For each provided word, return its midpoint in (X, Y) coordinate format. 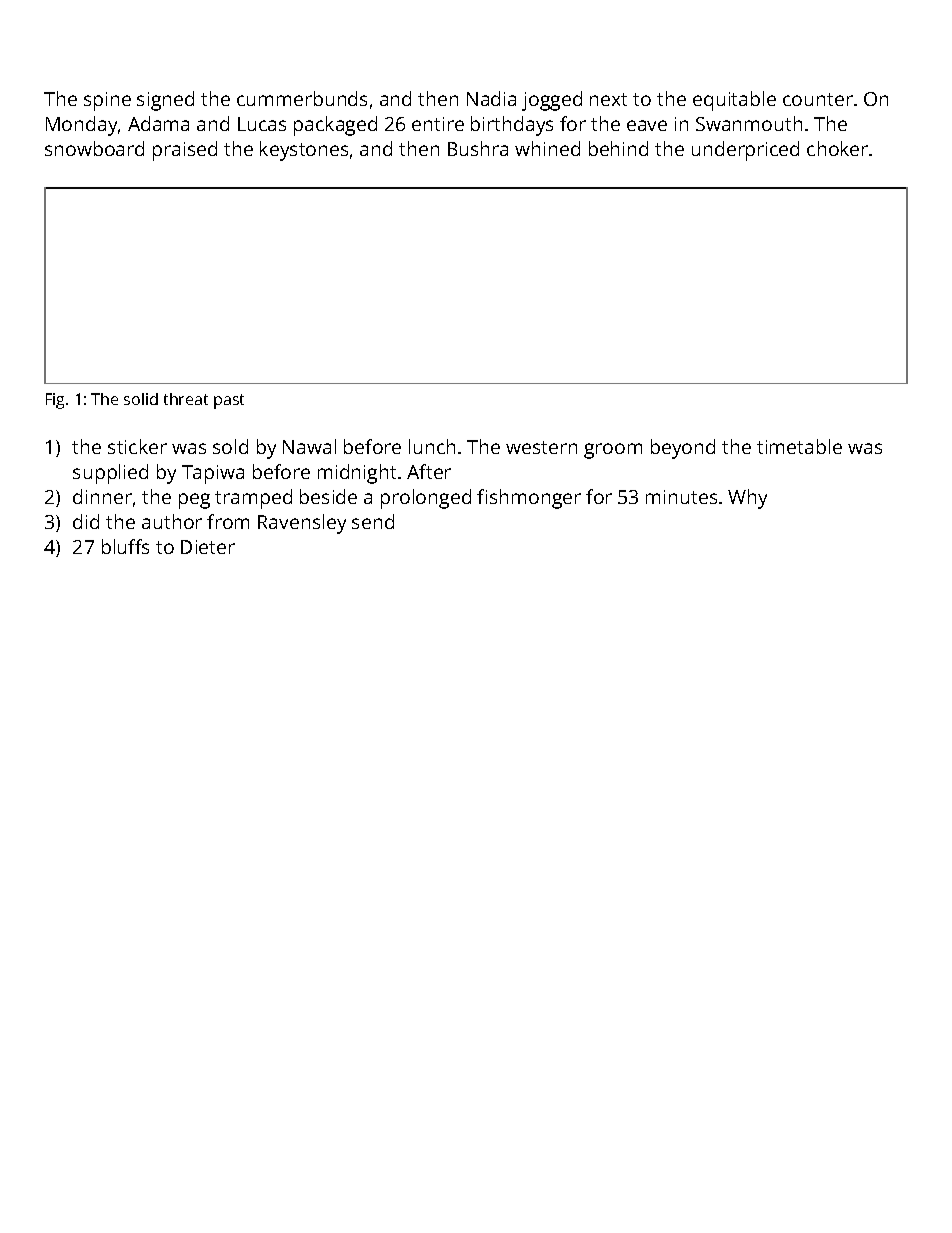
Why (747, 499)
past (229, 401)
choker (837, 148)
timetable (799, 446)
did (86, 521)
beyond (683, 449)
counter (818, 99)
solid (141, 399)
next (608, 99)
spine (107, 101)
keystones (304, 151)
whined (547, 148)
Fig (55, 401)
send (373, 521)
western (541, 447)
